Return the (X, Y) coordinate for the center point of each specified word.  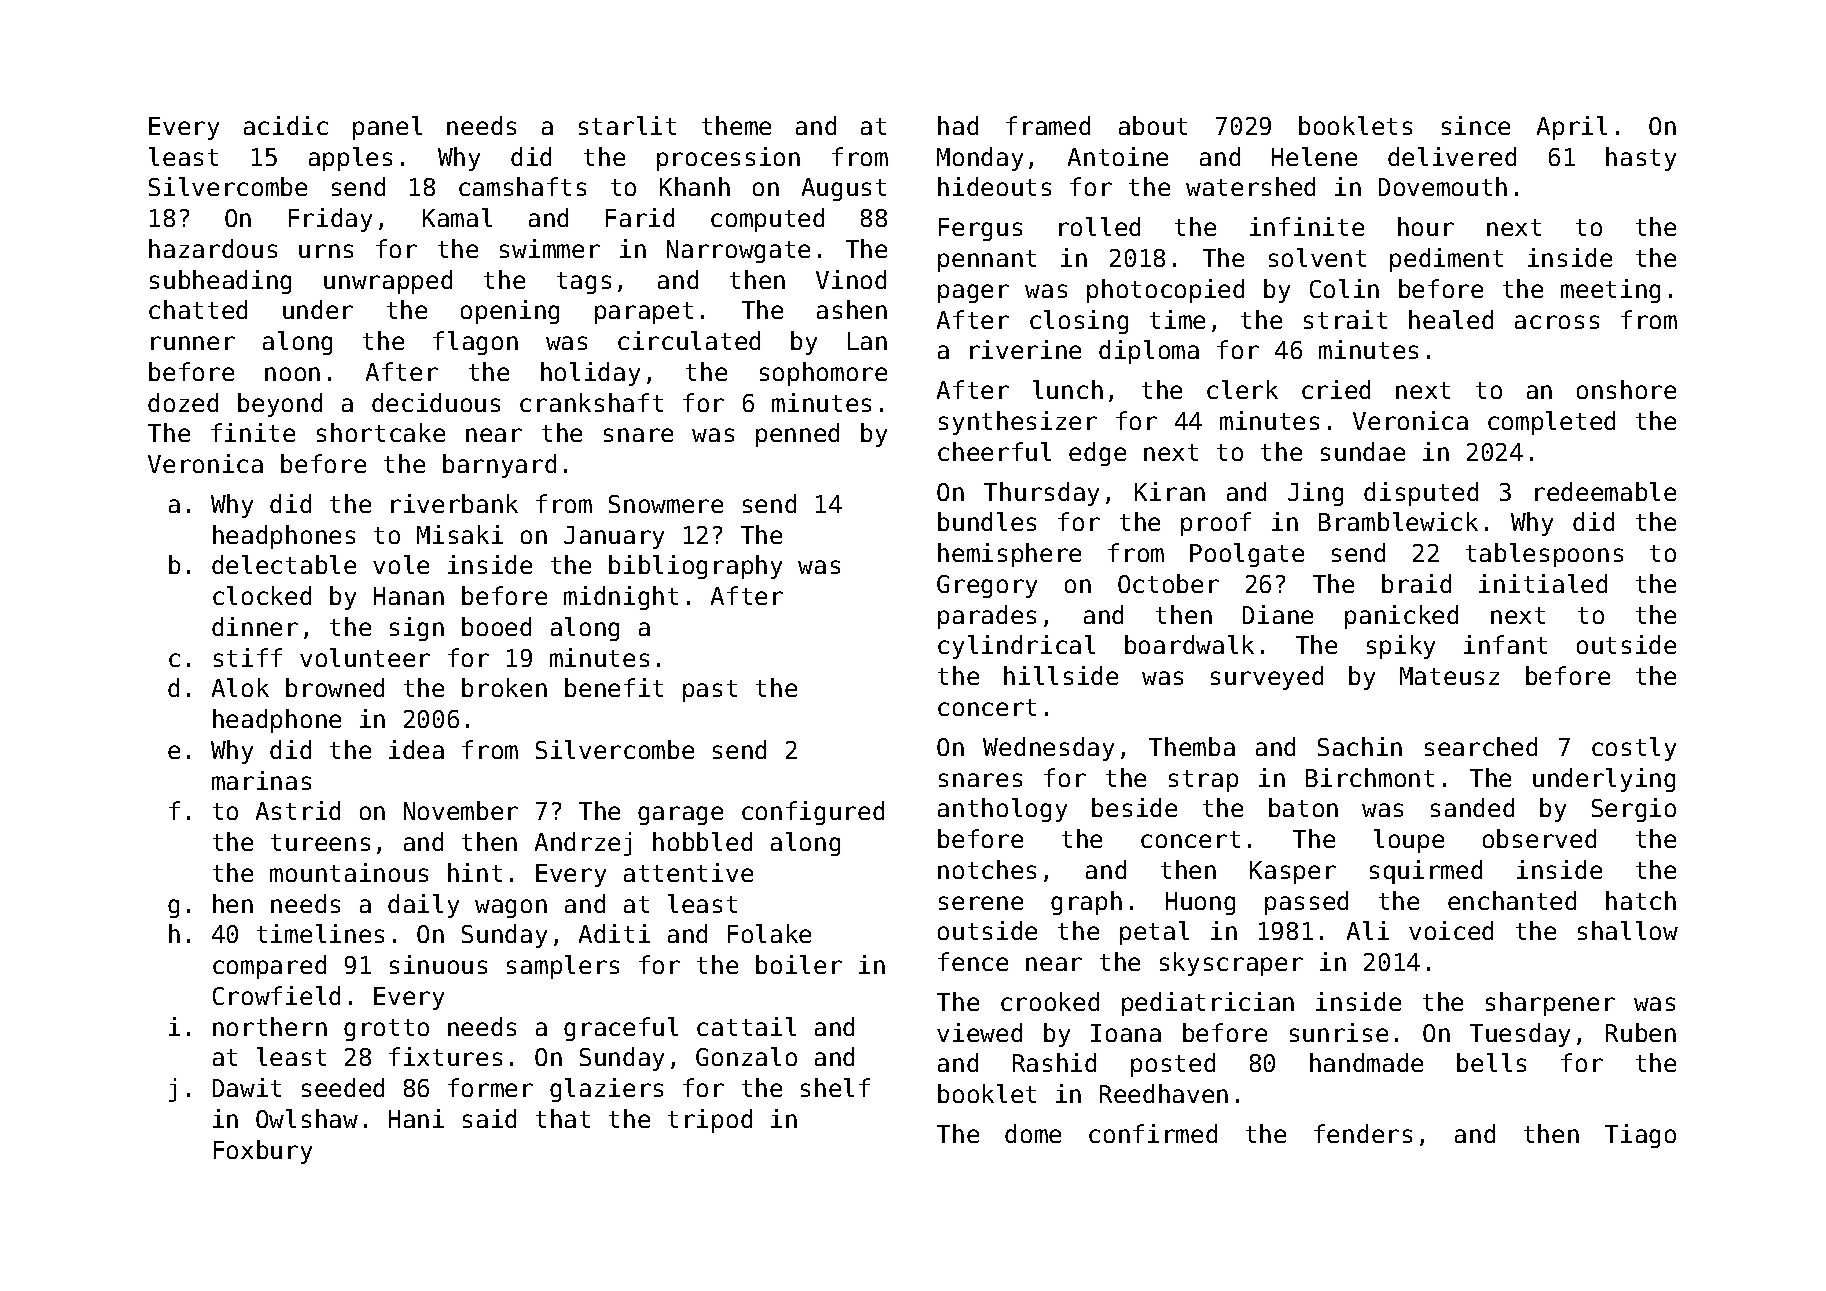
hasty (1641, 159)
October (1168, 583)
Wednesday (1048, 749)
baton (1303, 807)
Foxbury (263, 1152)
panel (387, 128)
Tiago (1640, 1136)
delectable (284, 564)
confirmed (1153, 1133)
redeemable (1605, 491)
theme (736, 125)
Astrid (298, 810)
